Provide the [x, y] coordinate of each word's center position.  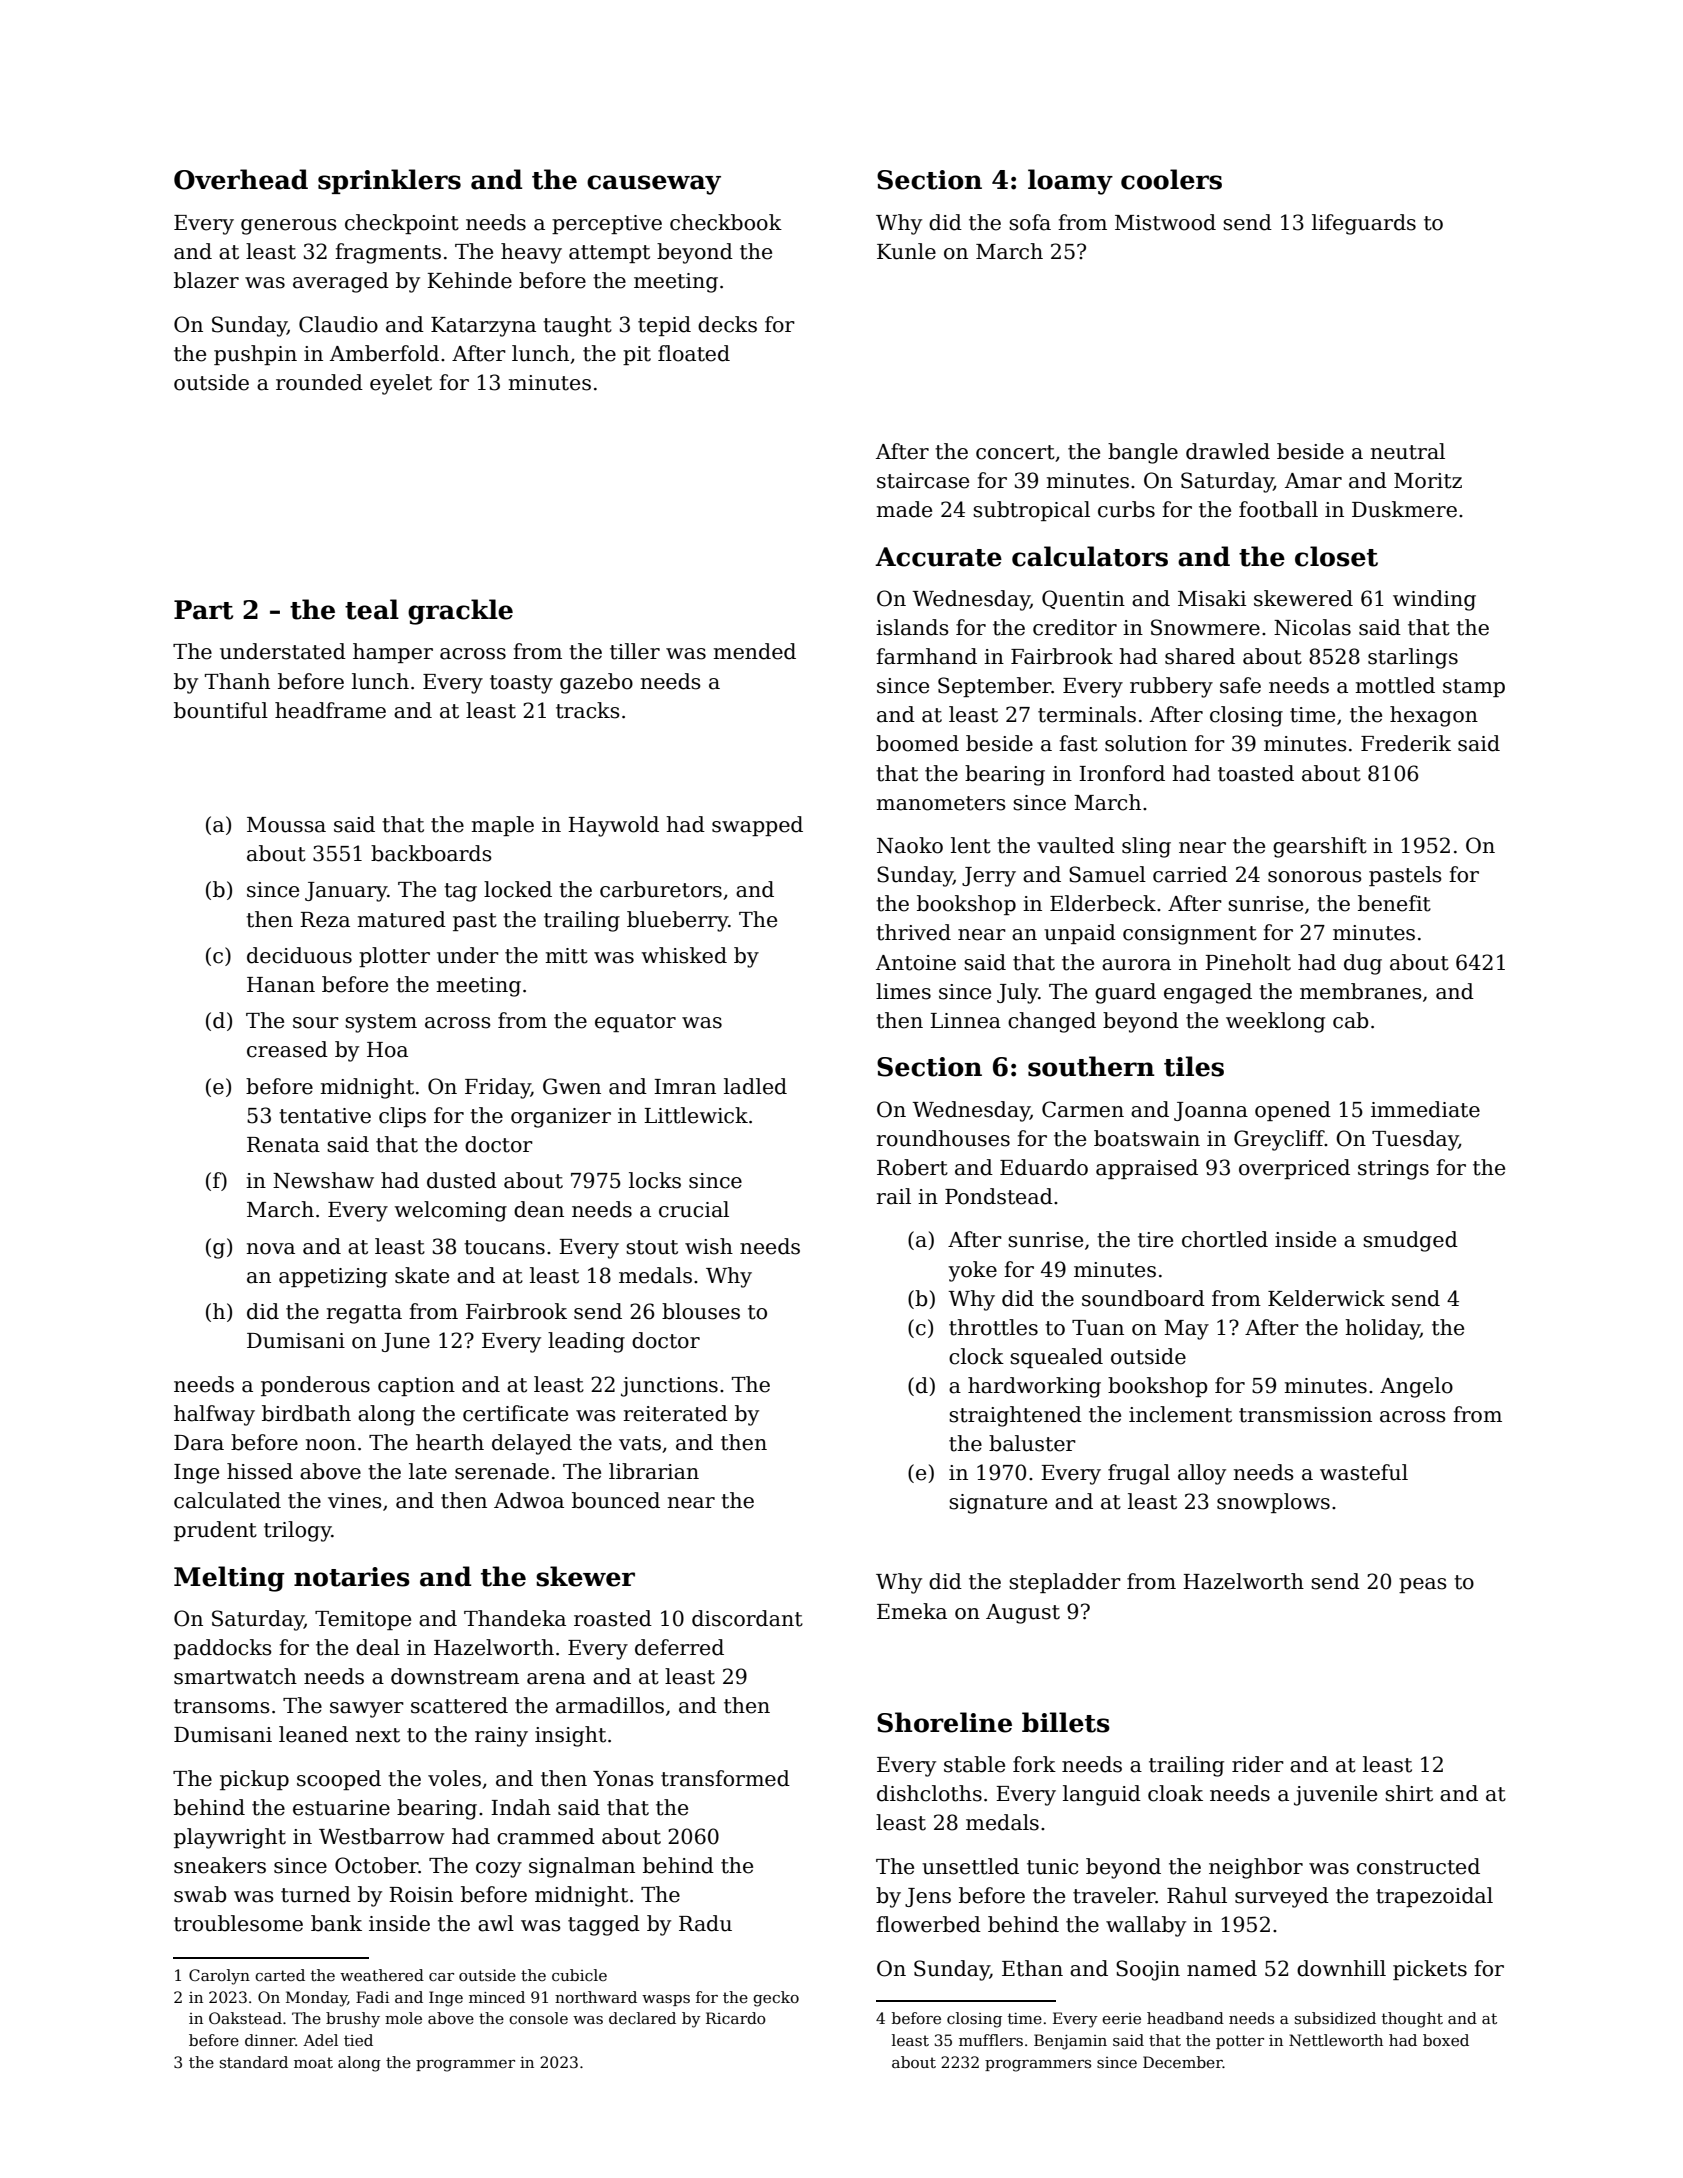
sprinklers [389, 181]
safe [1240, 685]
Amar [1313, 481]
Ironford [1122, 773]
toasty [521, 684]
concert [1015, 452]
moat [313, 2062]
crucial [694, 1209]
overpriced [1294, 1169]
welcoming [450, 1211]
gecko [776, 1999]
